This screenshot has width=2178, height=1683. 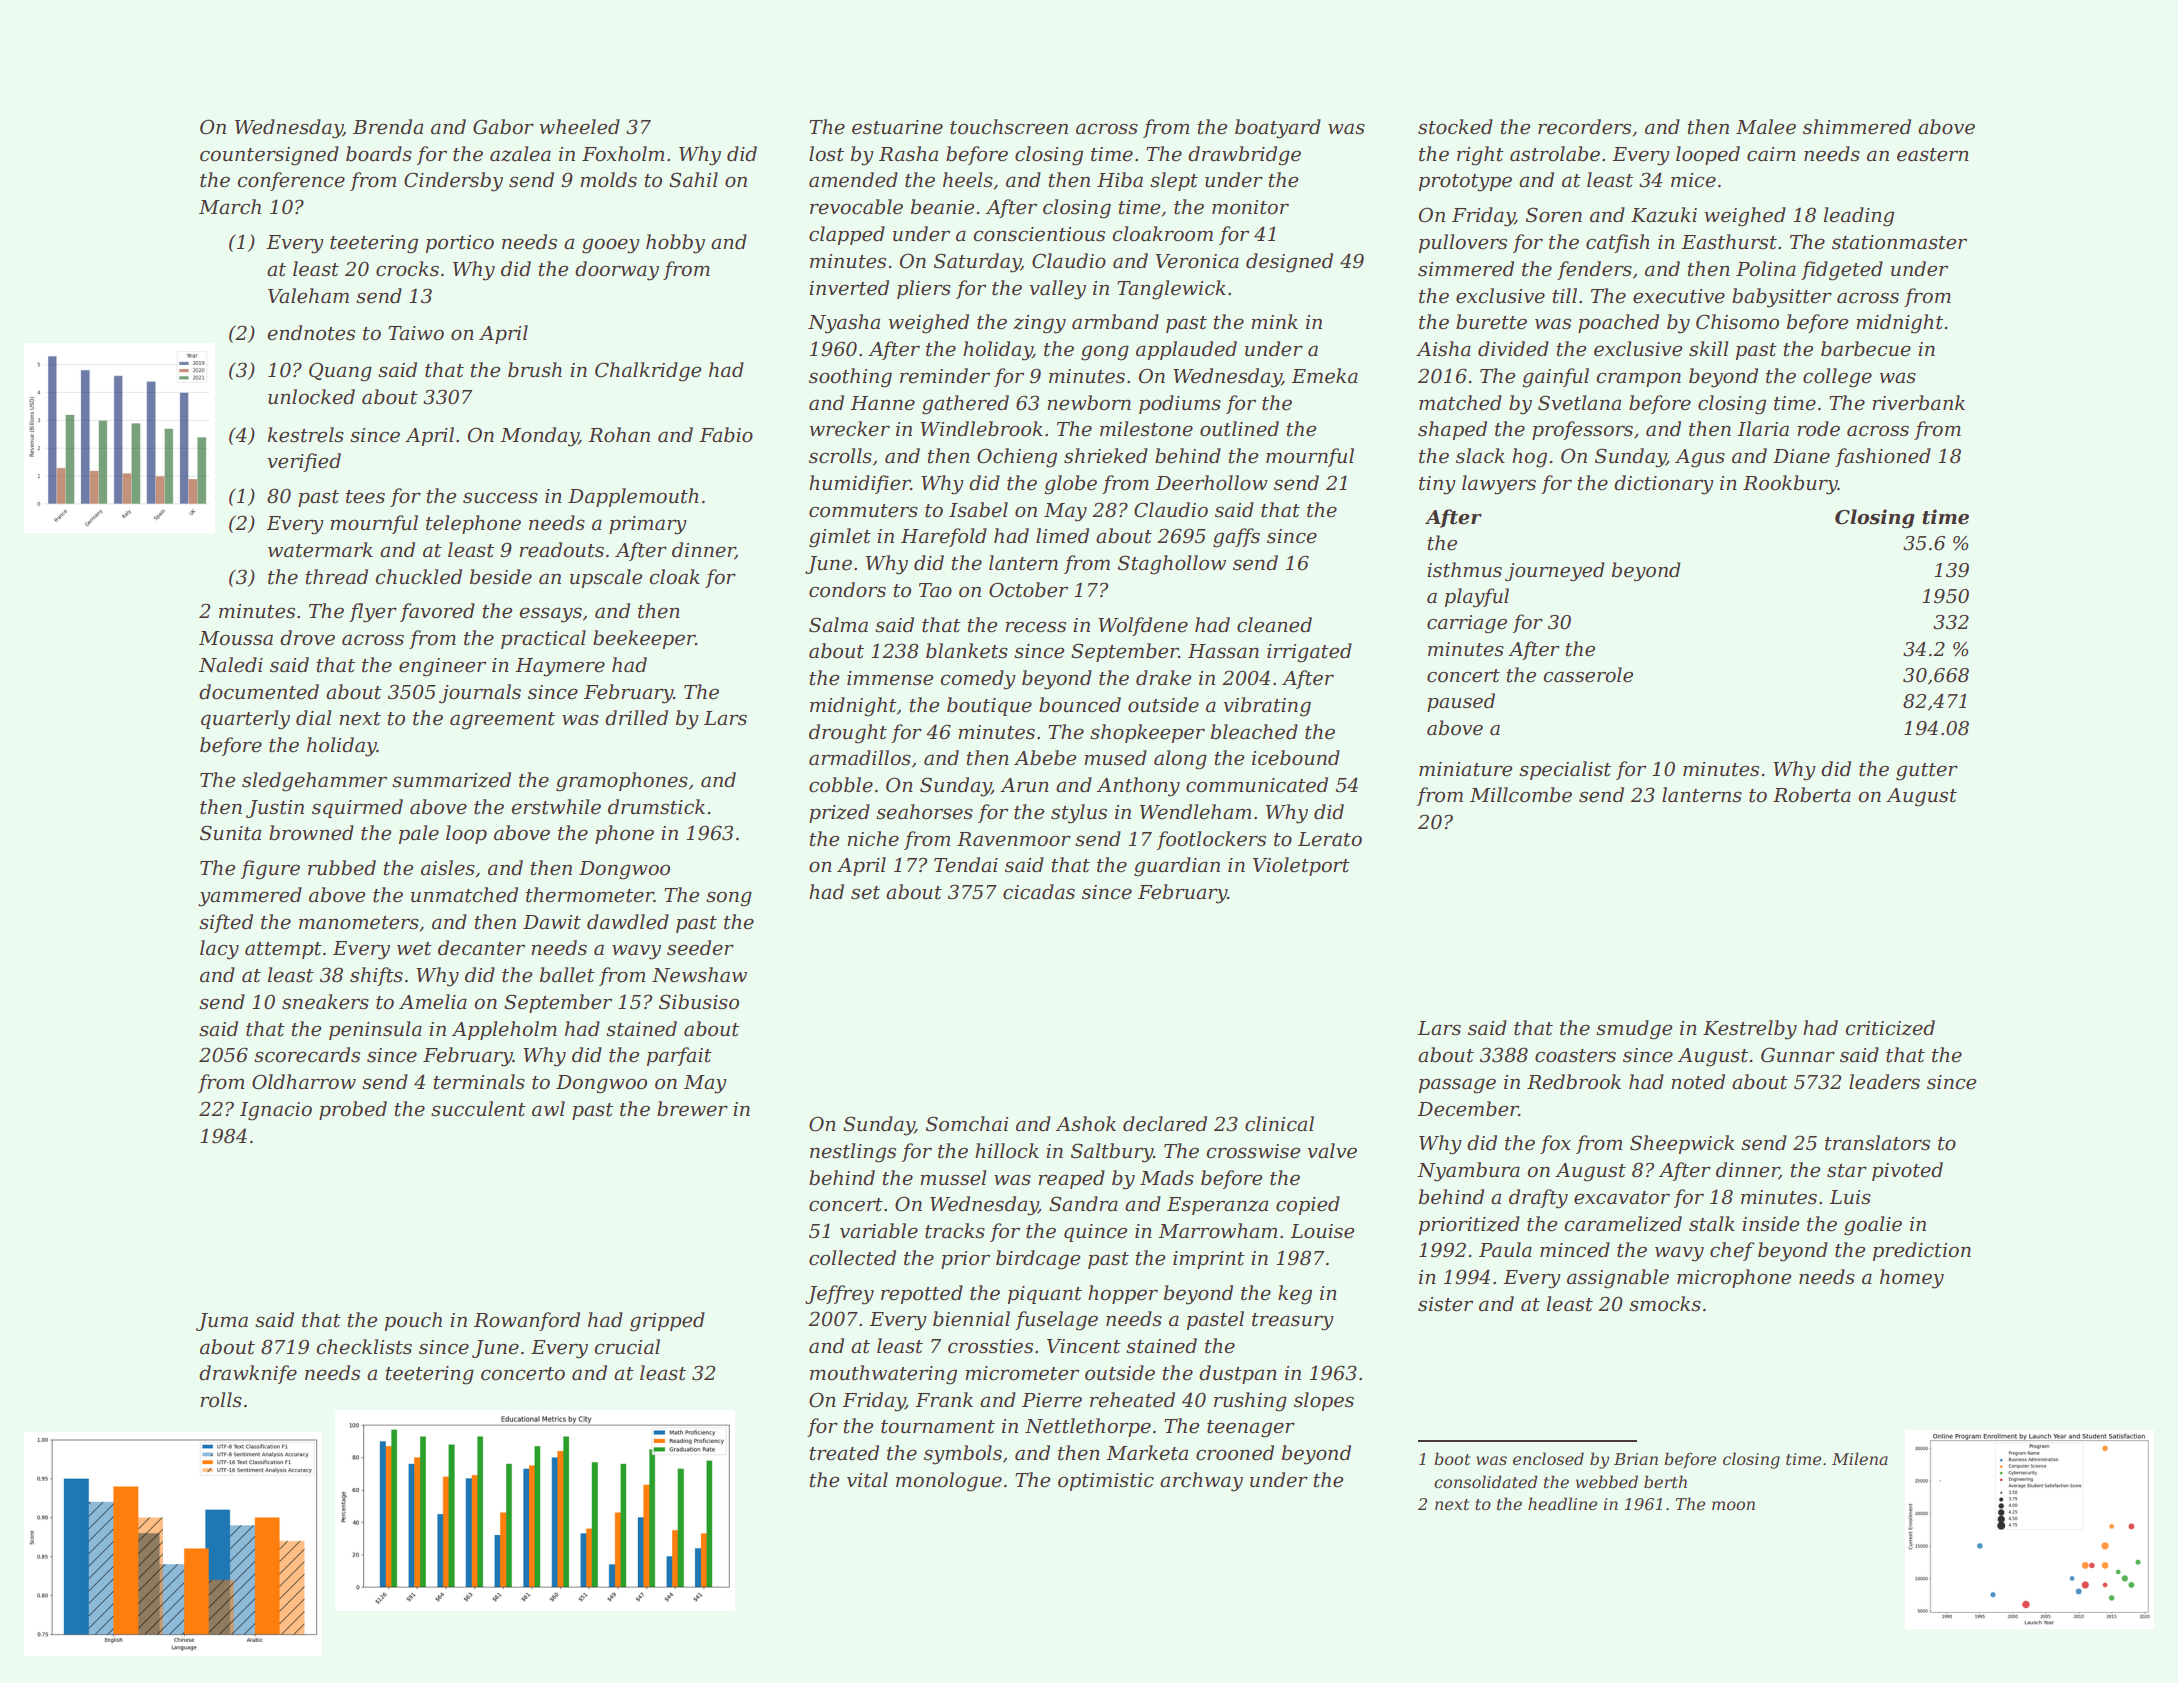 What do you see at coordinates (579, 127) in the screenshot?
I see `wheeled` at bounding box center [579, 127].
